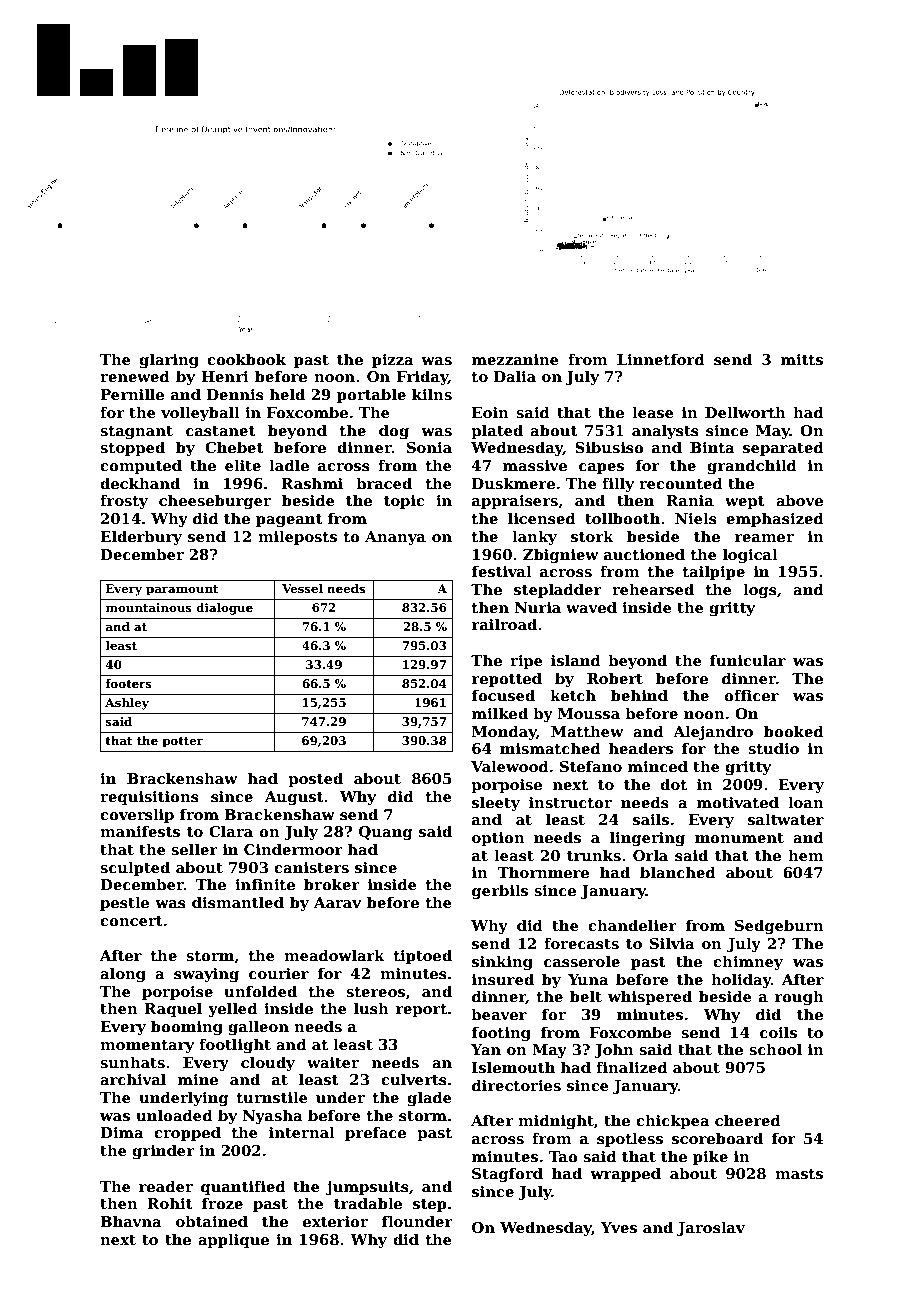 The height and width of the screenshot is (1308, 924). What do you see at coordinates (507, 679) in the screenshot?
I see `repotted` at bounding box center [507, 679].
